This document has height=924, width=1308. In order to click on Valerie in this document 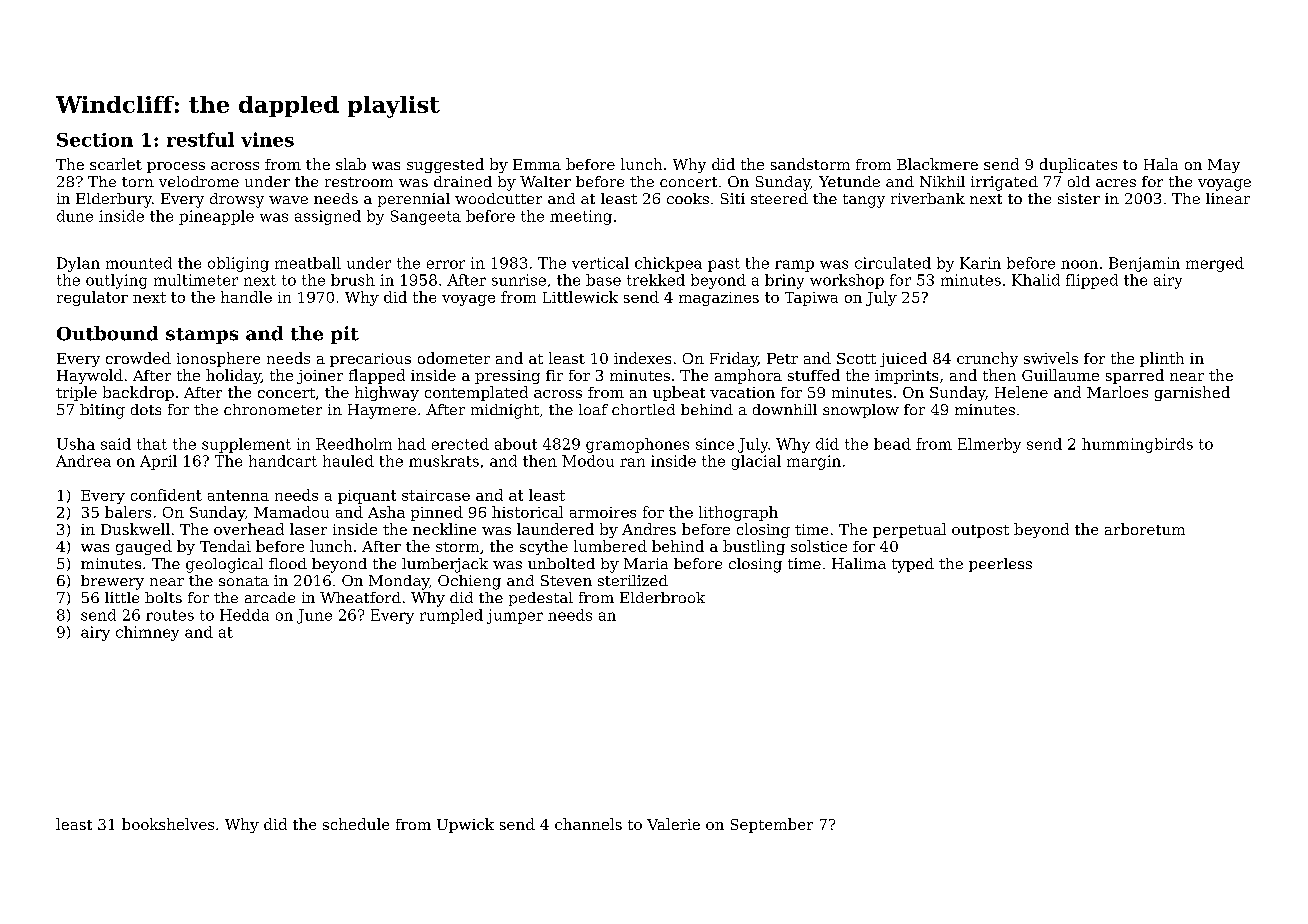, I will do `click(673, 824)`.
